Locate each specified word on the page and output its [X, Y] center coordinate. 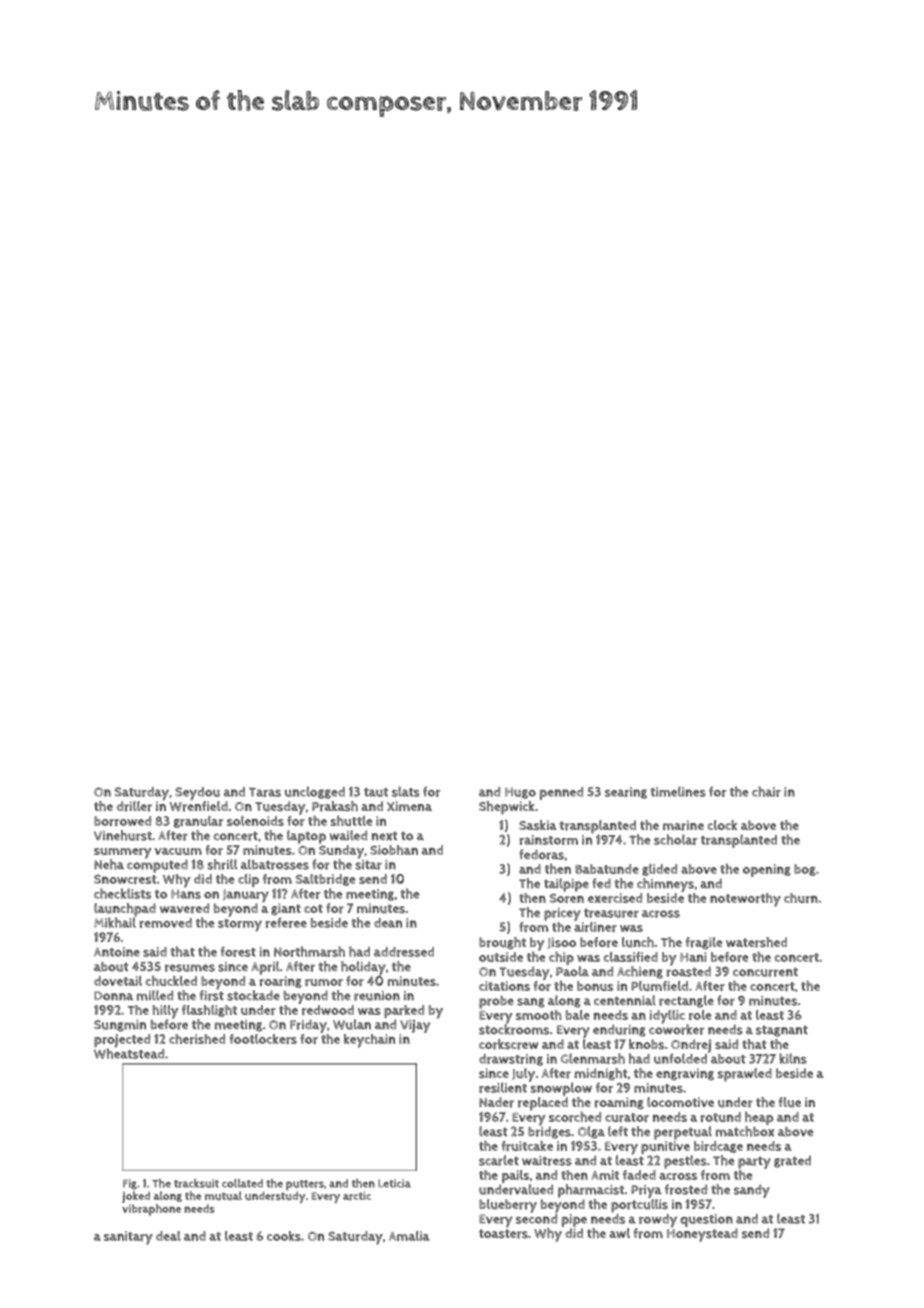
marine [683, 825]
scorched [575, 1116]
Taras [265, 792]
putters [305, 1185]
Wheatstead [129, 1053]
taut [376, 792]
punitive [665, 1147]
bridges [549, 1132]
